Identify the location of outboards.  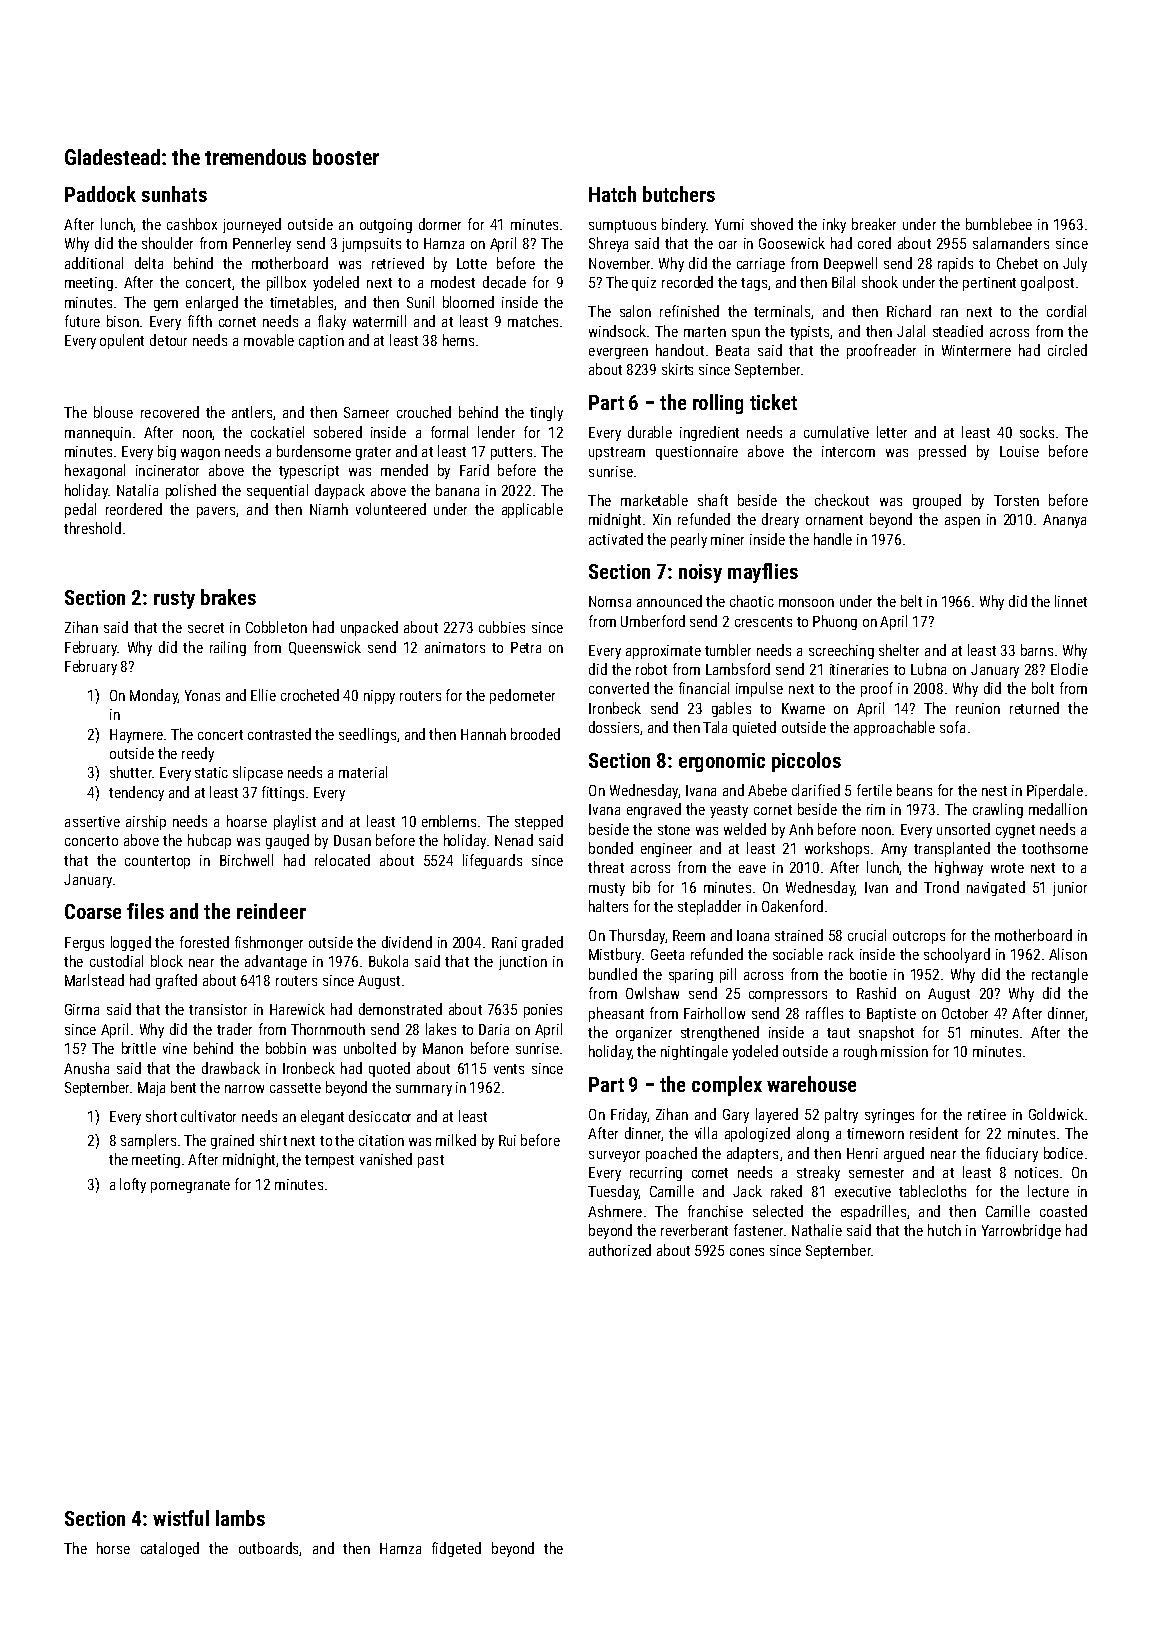
(268, 1548).
